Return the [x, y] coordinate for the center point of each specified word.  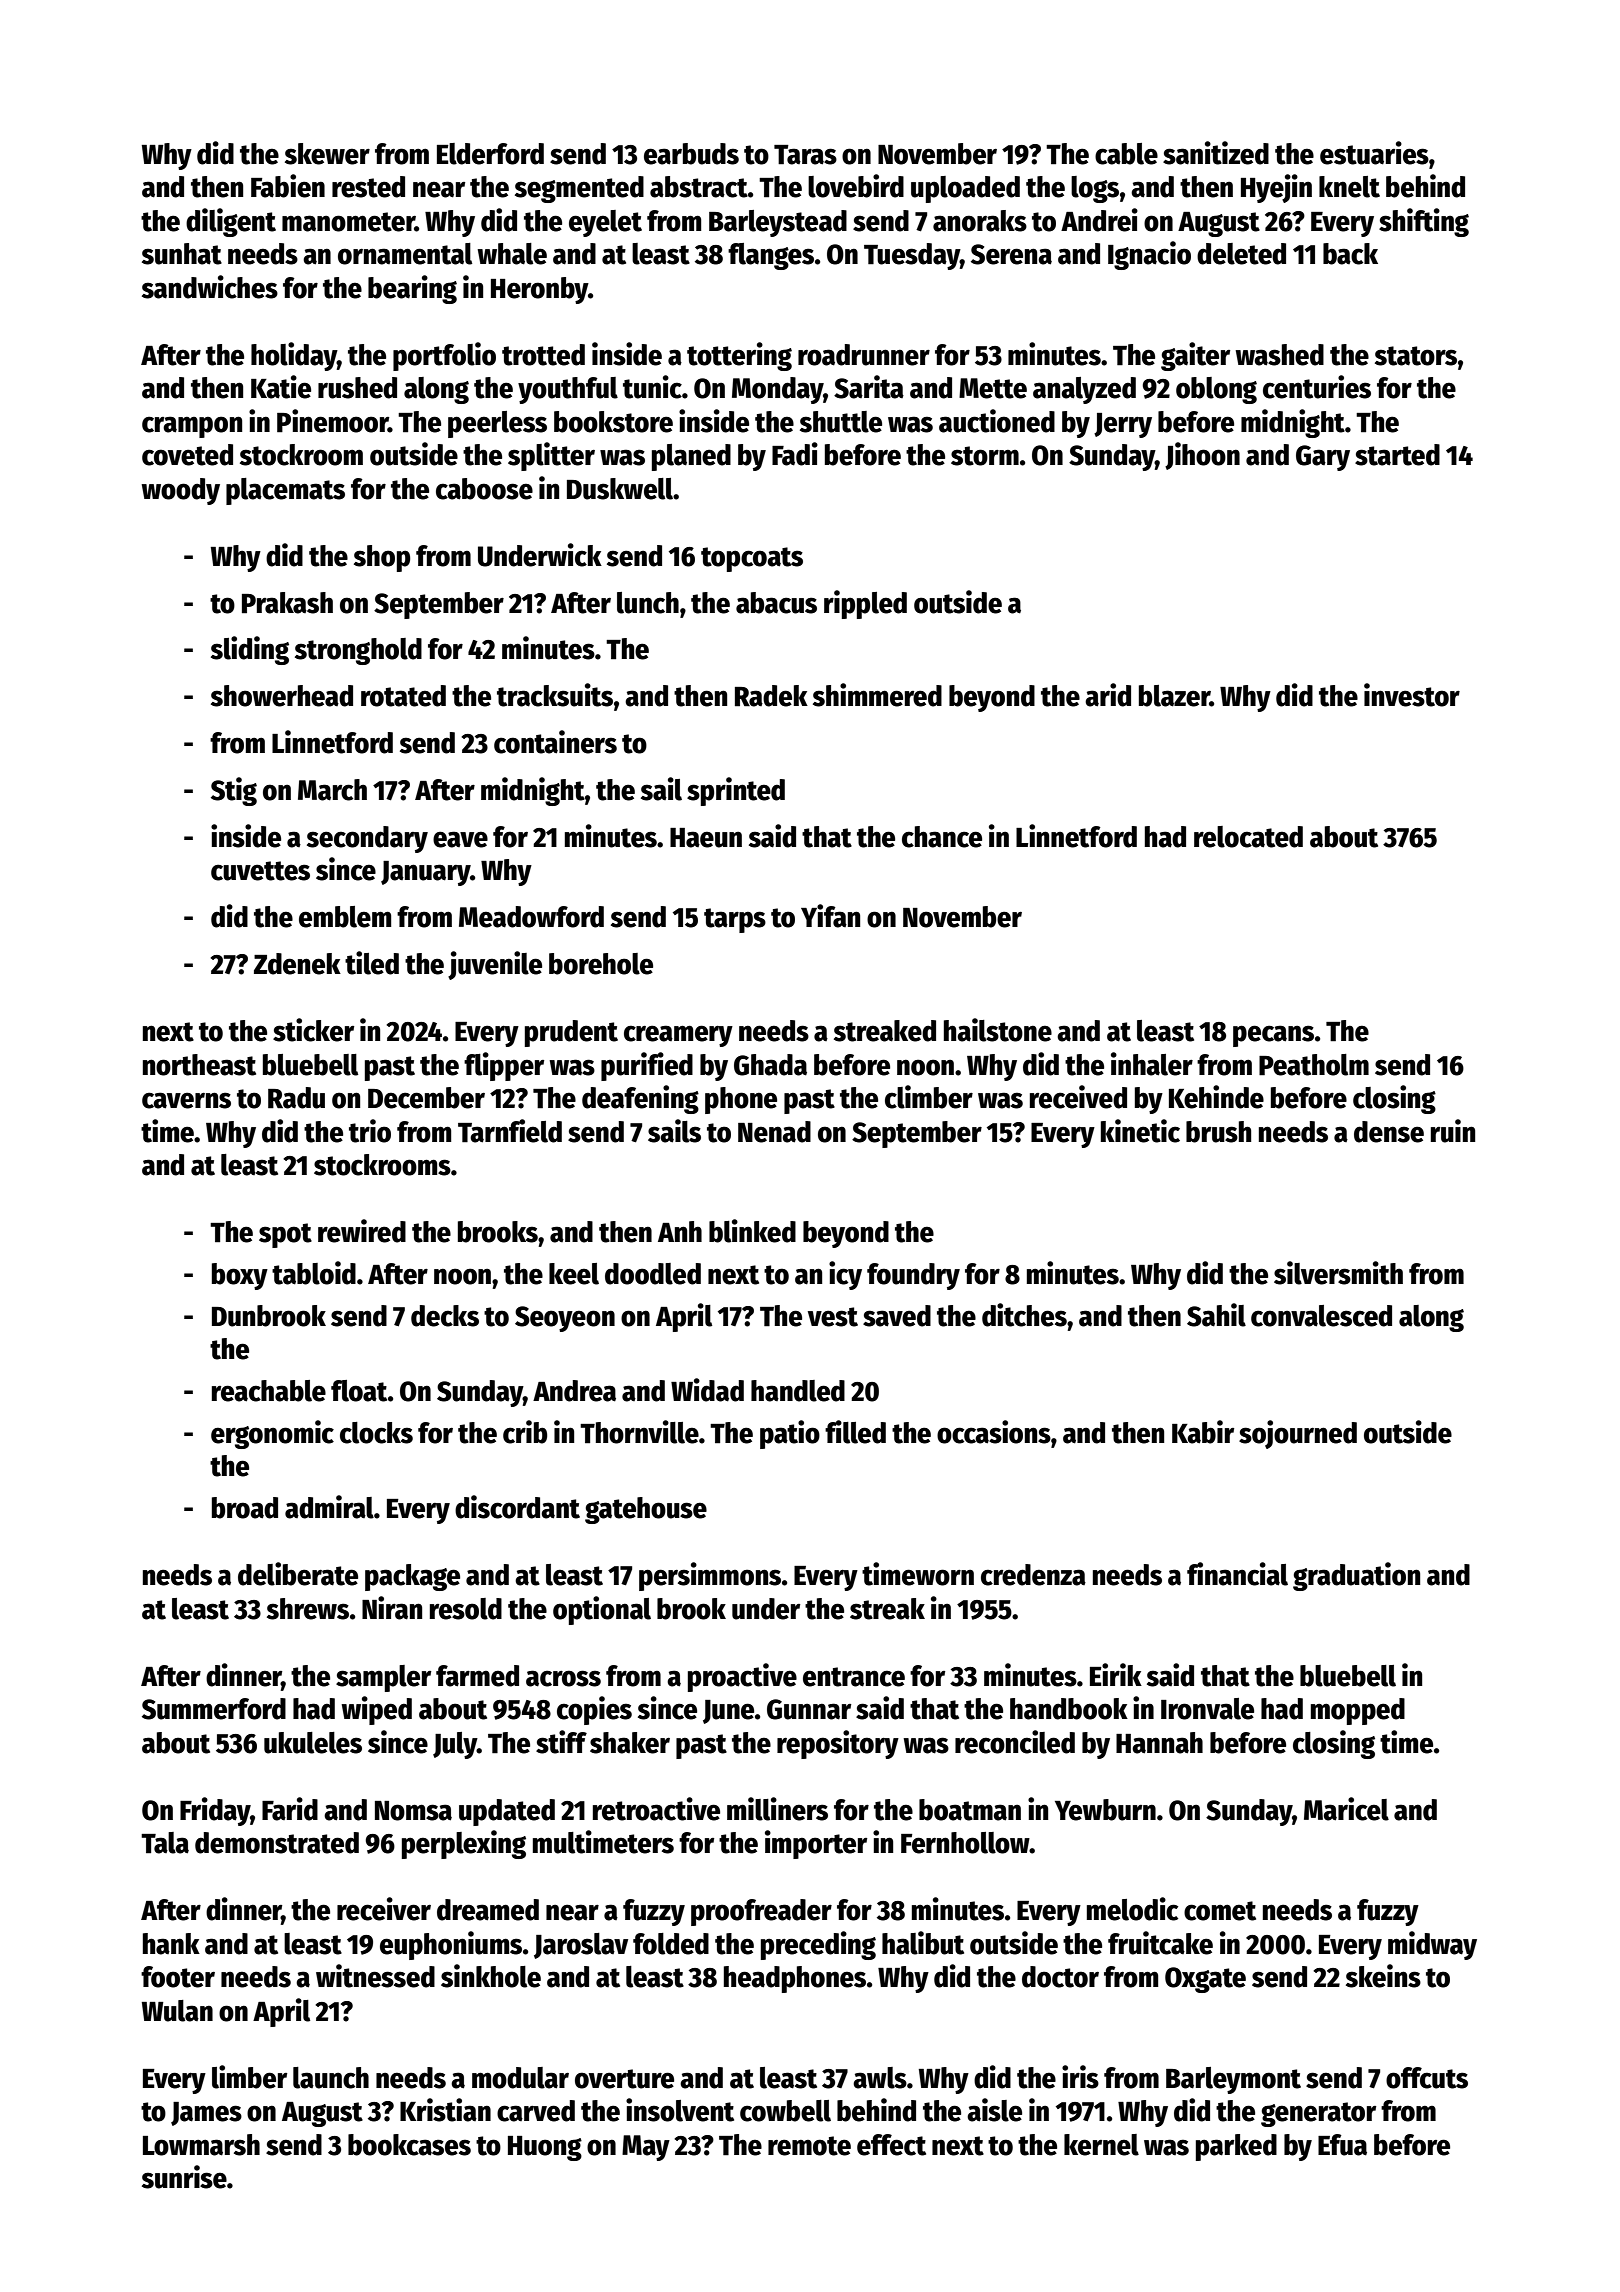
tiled [372, 963]
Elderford [490, 154]
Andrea [574, 1391]
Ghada [770, 1065]
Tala [165, 1843]
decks [445, 1316]
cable [1126, 154]
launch [331, 2078]
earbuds [691, 154]
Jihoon [1202, 456]
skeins [1383, 1976]
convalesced [1321, 1316]
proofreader [761, 1912]
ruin [1453, 1131]
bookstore [613, 422]
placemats [285, 491]
